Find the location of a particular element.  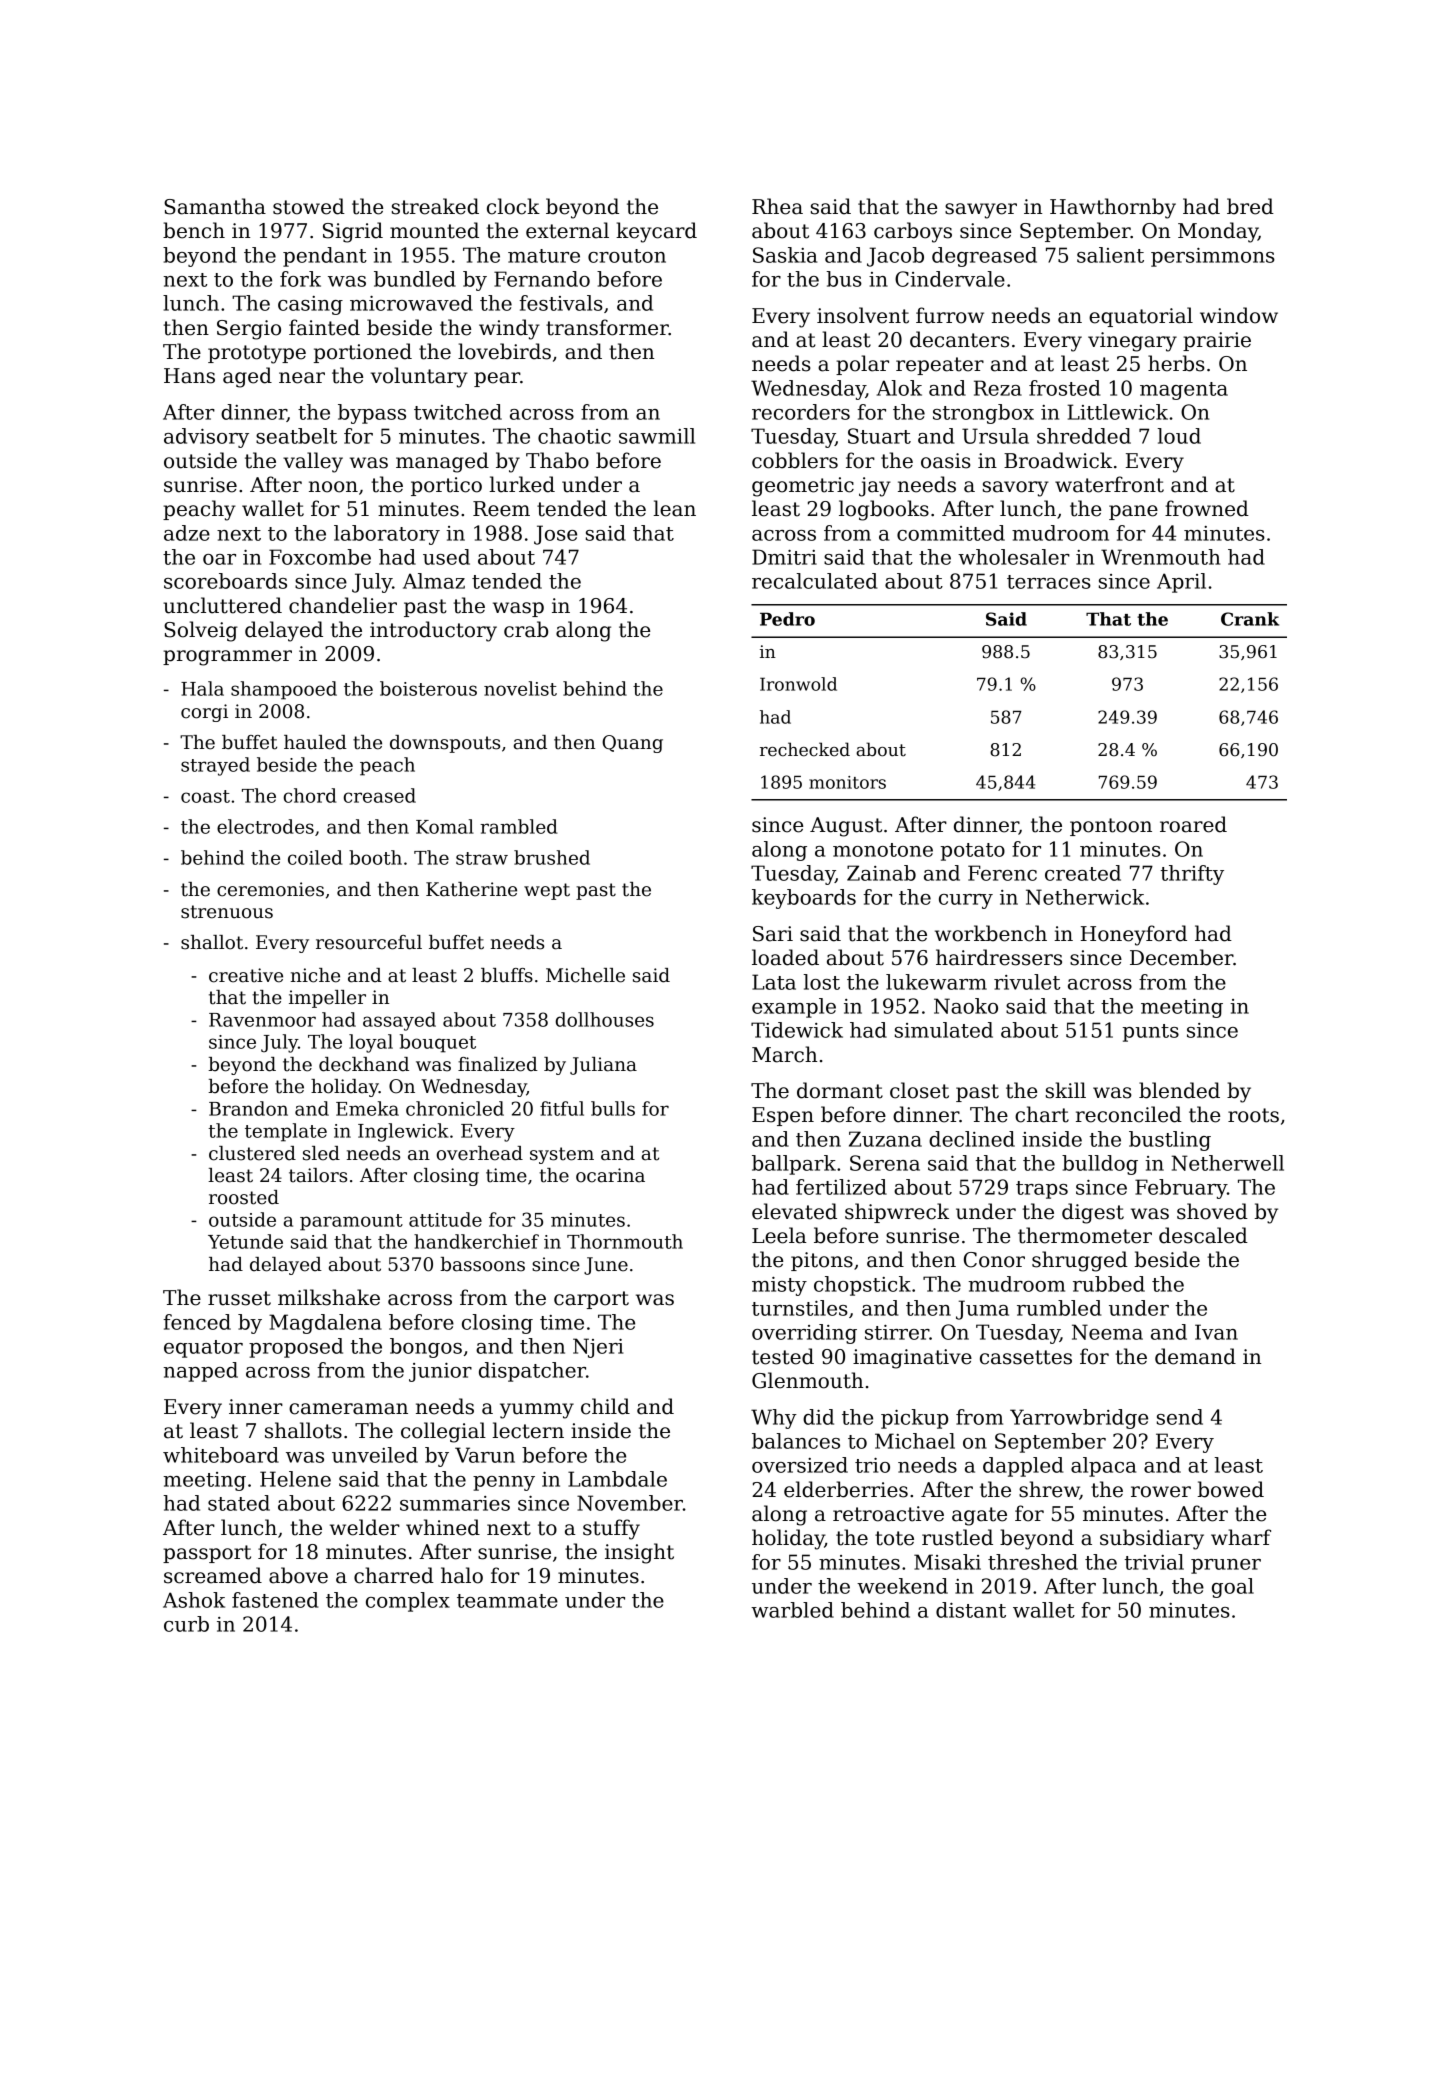

near is located at coordinates (302, 378).
